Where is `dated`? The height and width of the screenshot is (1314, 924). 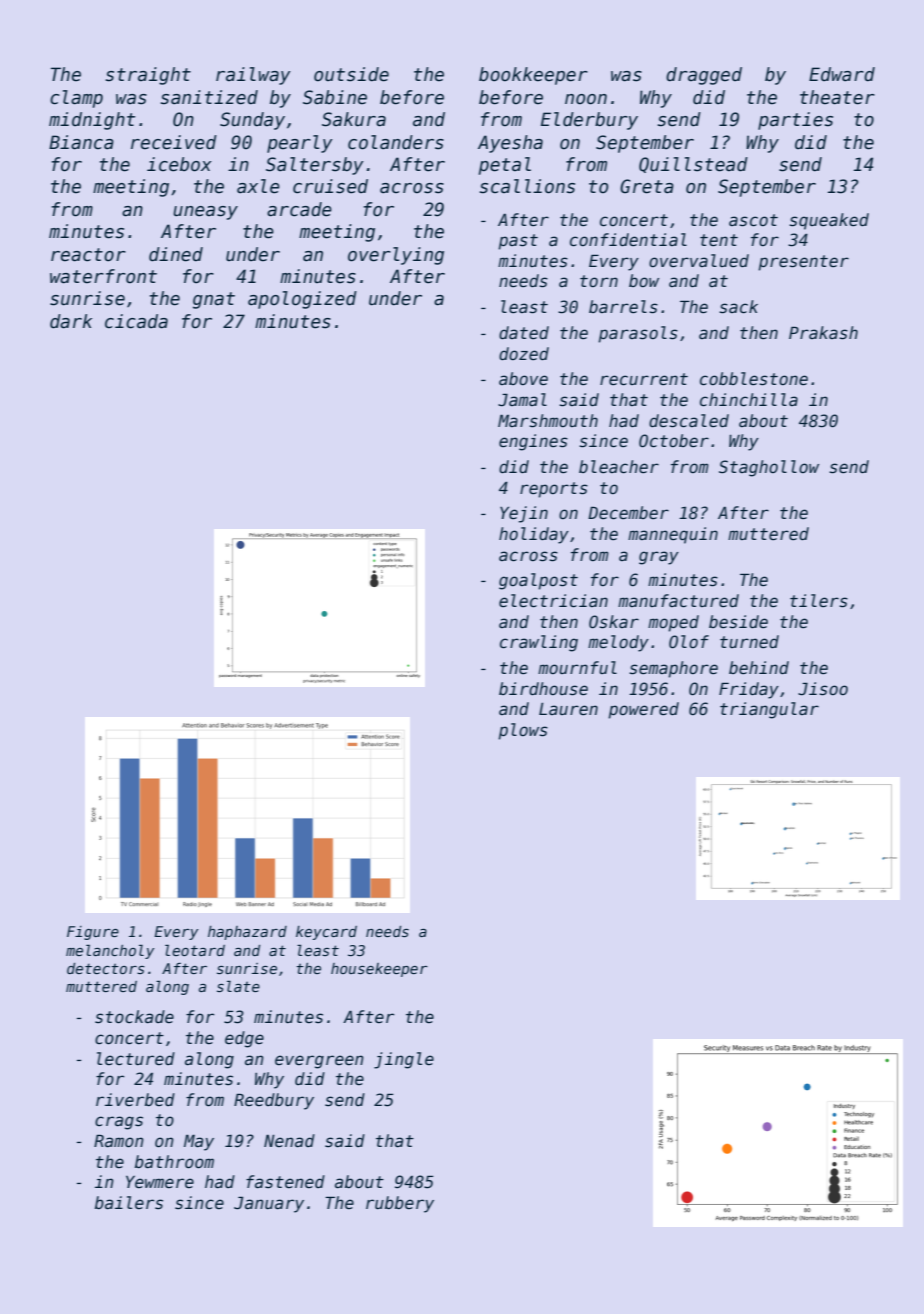
dated is located at coordinates (524, 333).
